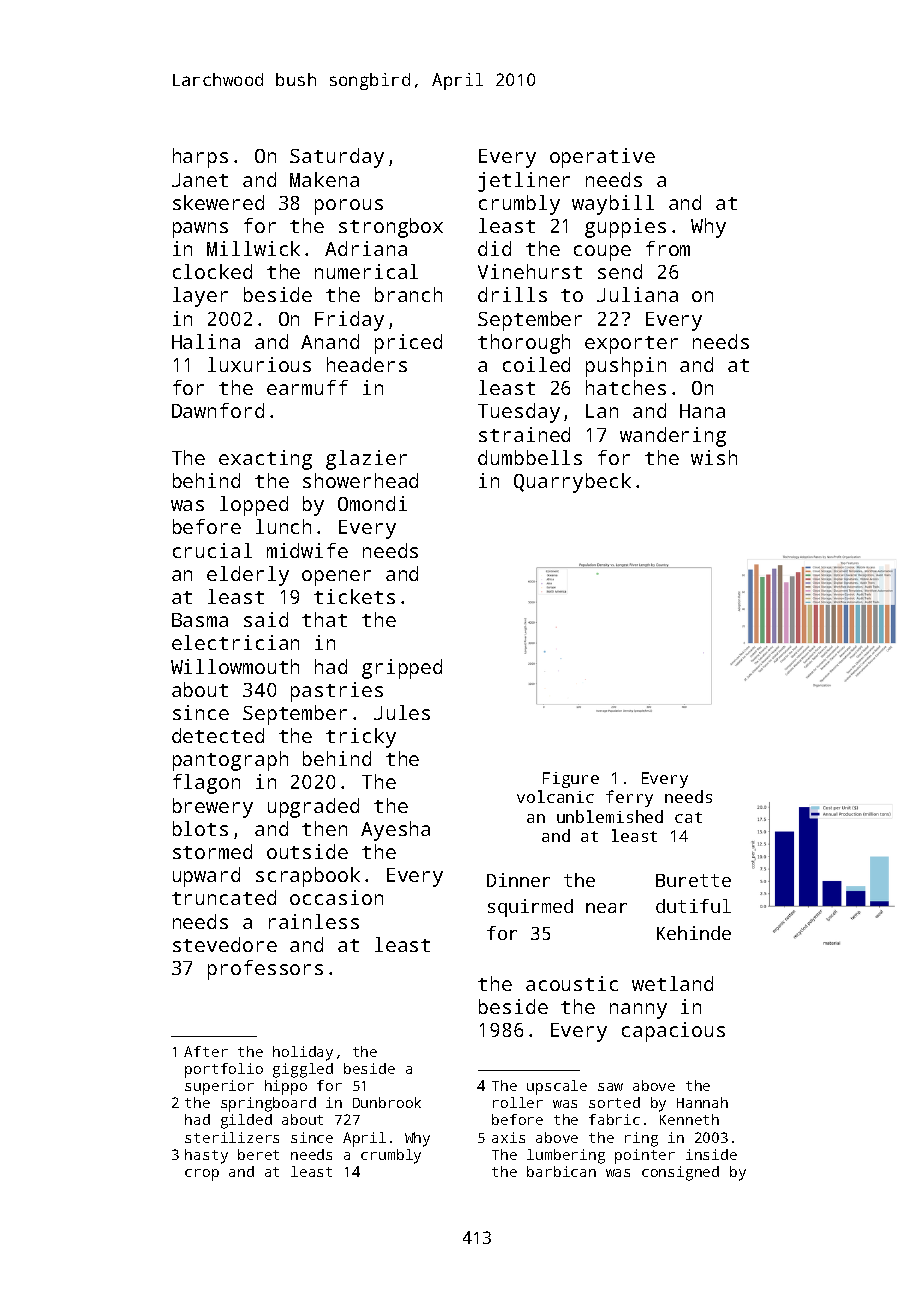  Describe the element at coordinates (614, 1119) in the image. I see `fabric` at that location.
